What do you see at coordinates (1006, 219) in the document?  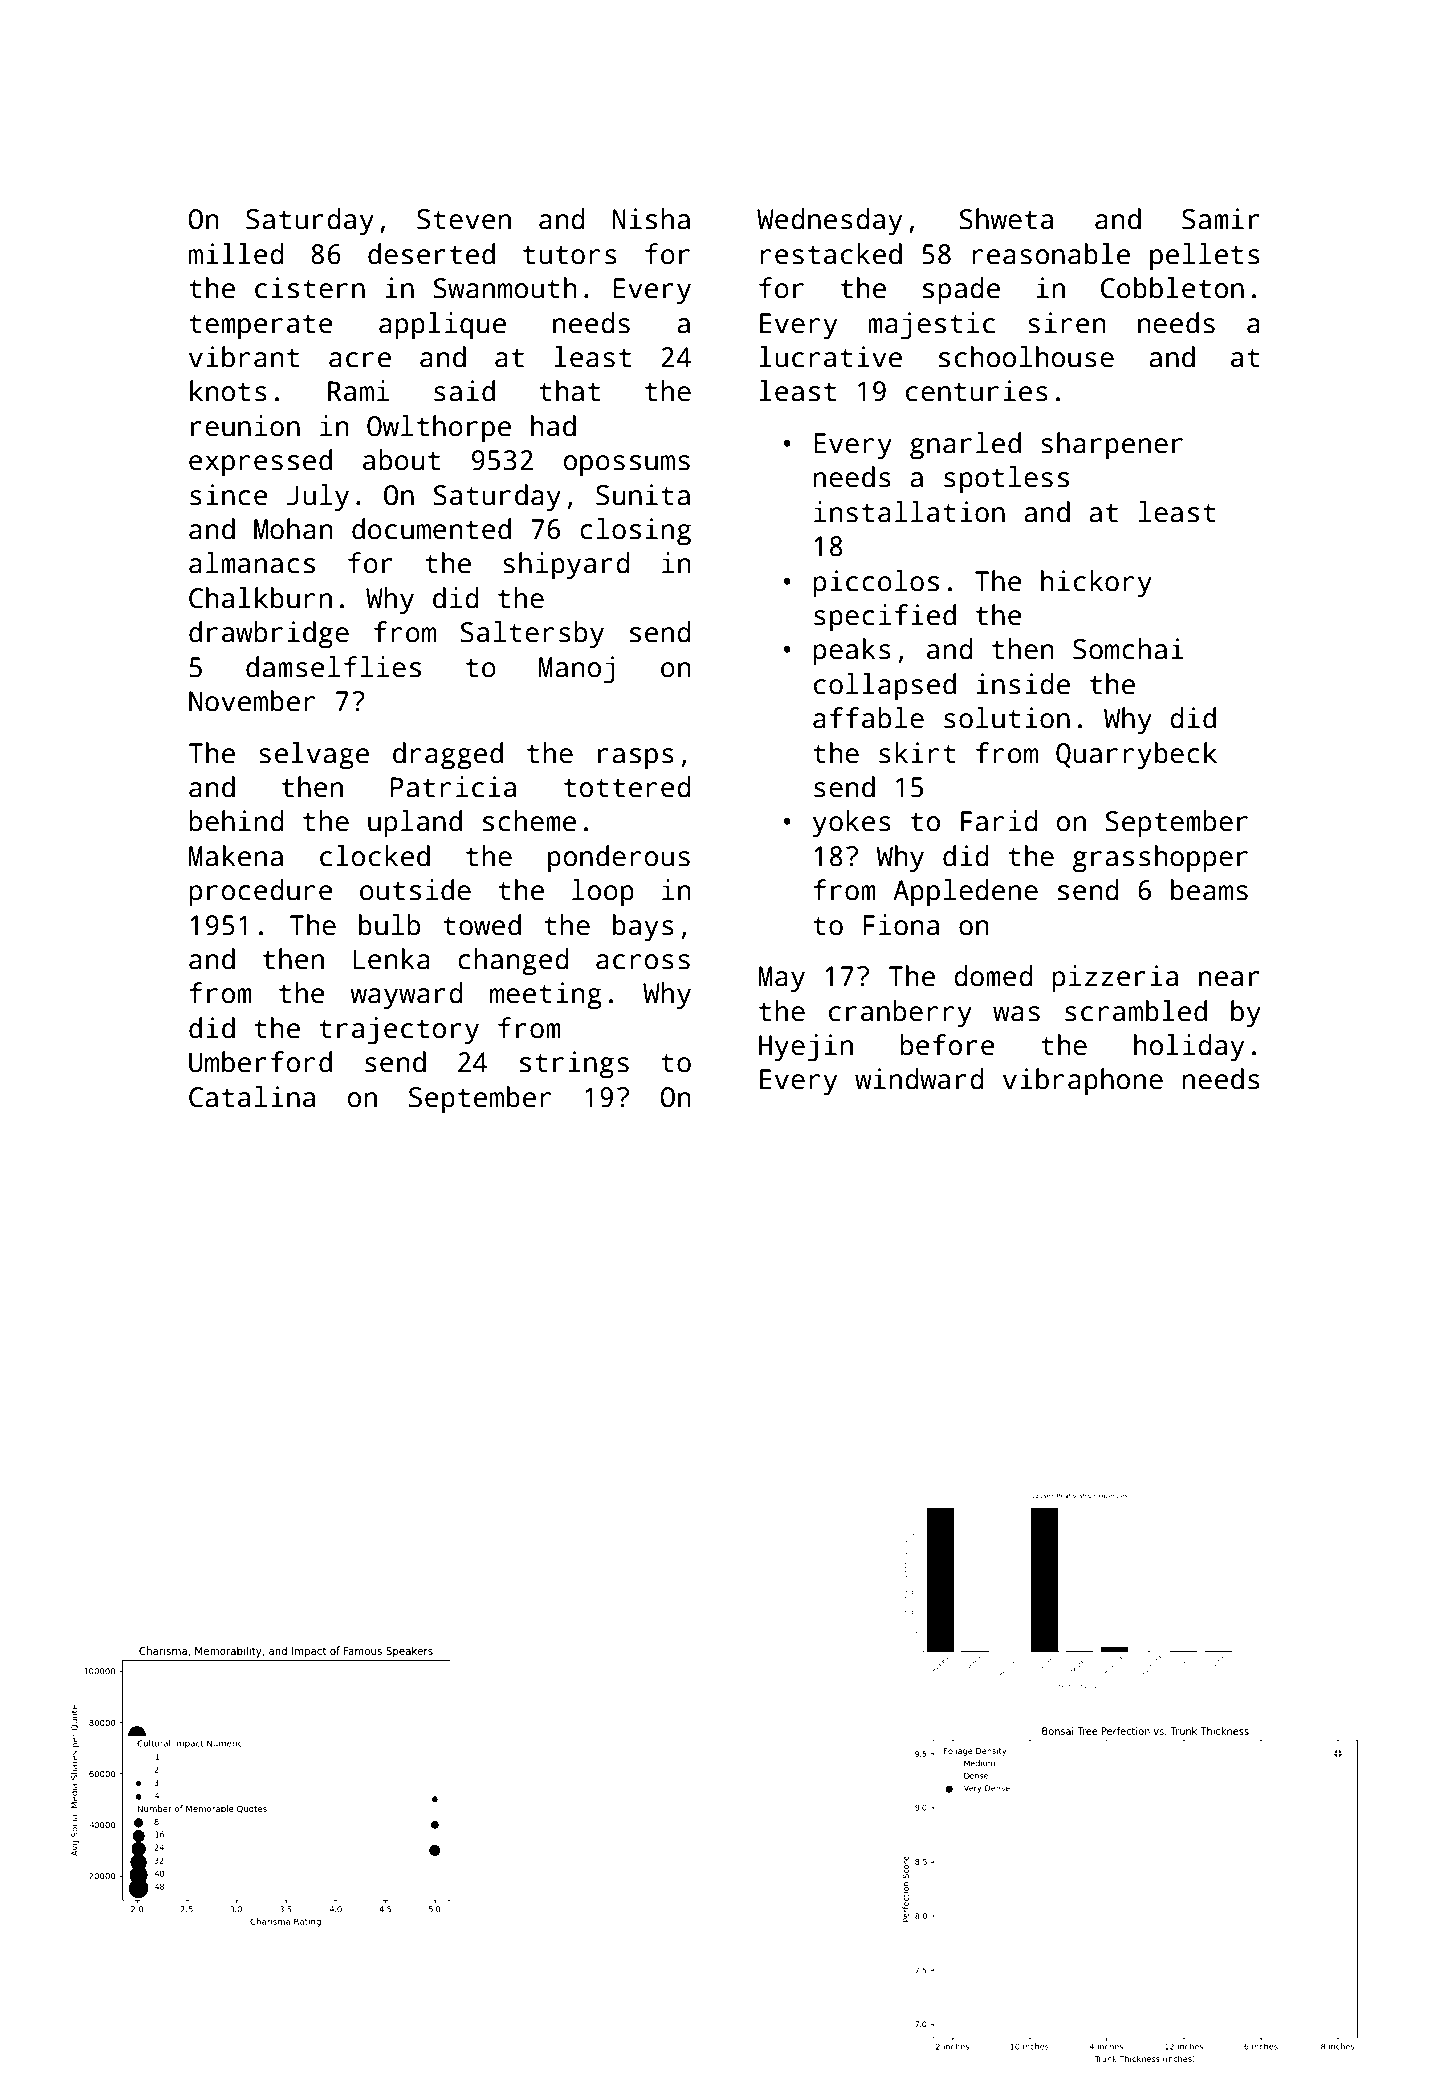 I see `Shweta` at bounding box center [1006, 219].
